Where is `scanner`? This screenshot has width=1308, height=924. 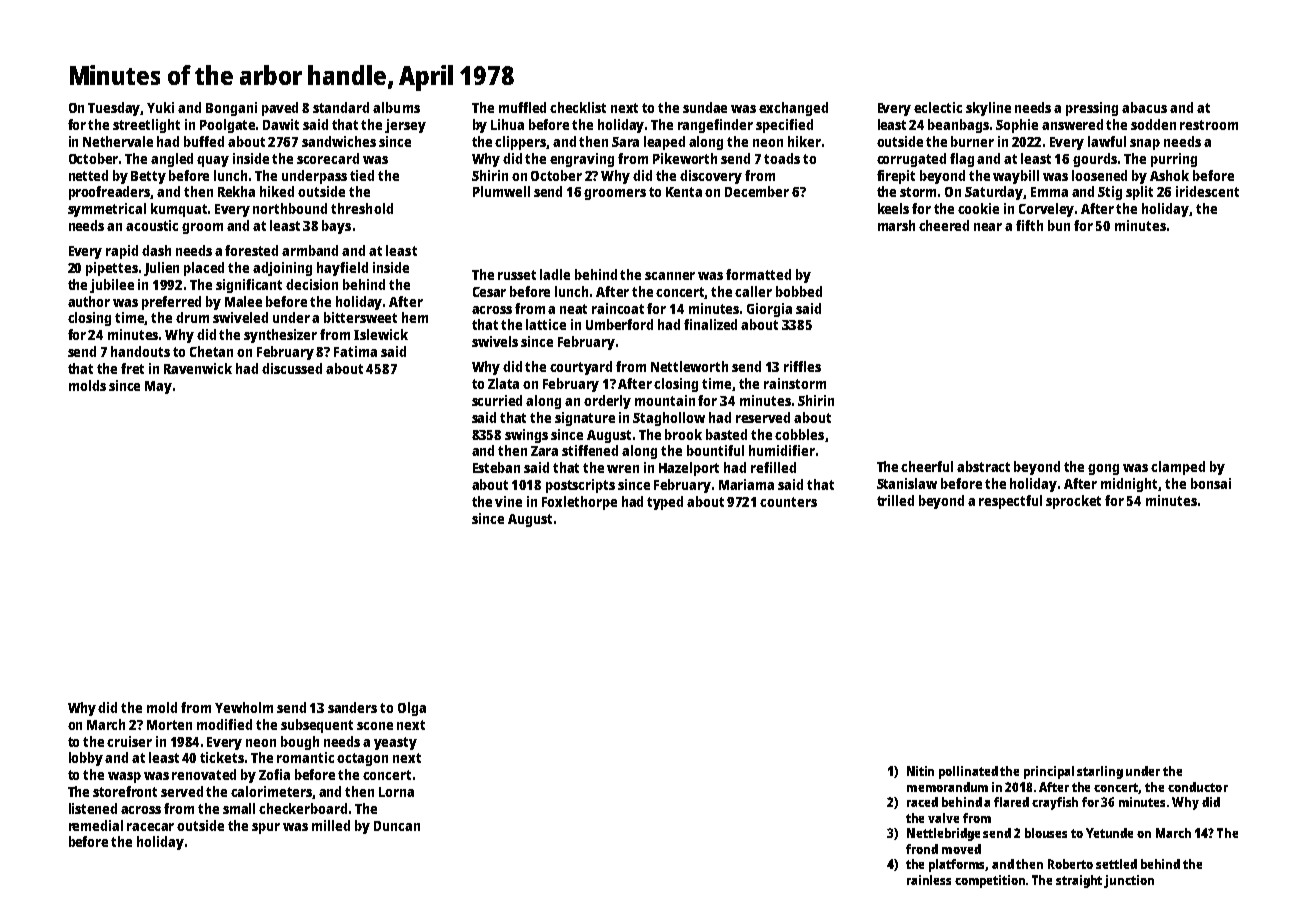
scanner is located at coordinates (670, 276).
